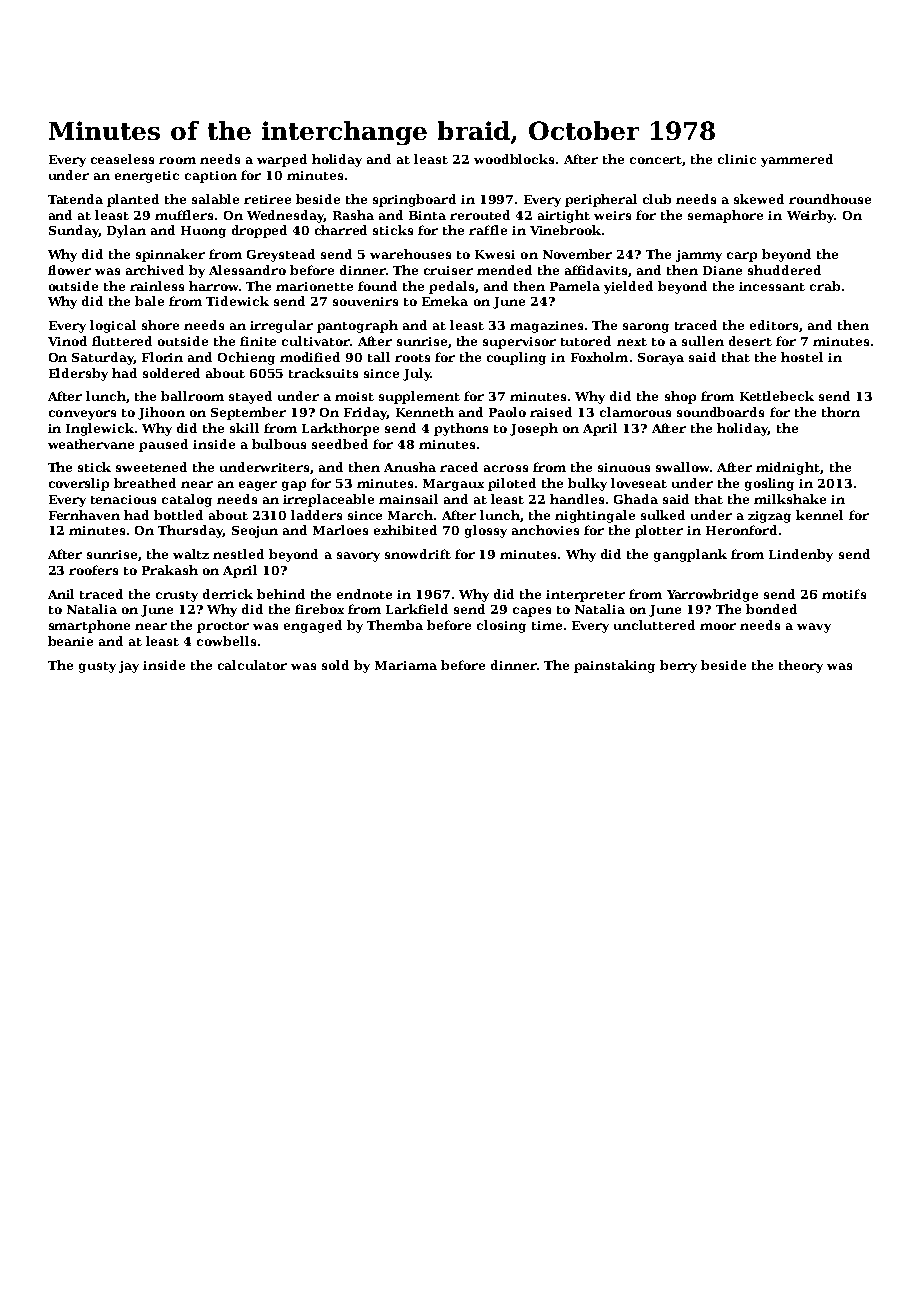 This image has height=1308, width=924. I want to click on zigzag, so click(769, 517).
